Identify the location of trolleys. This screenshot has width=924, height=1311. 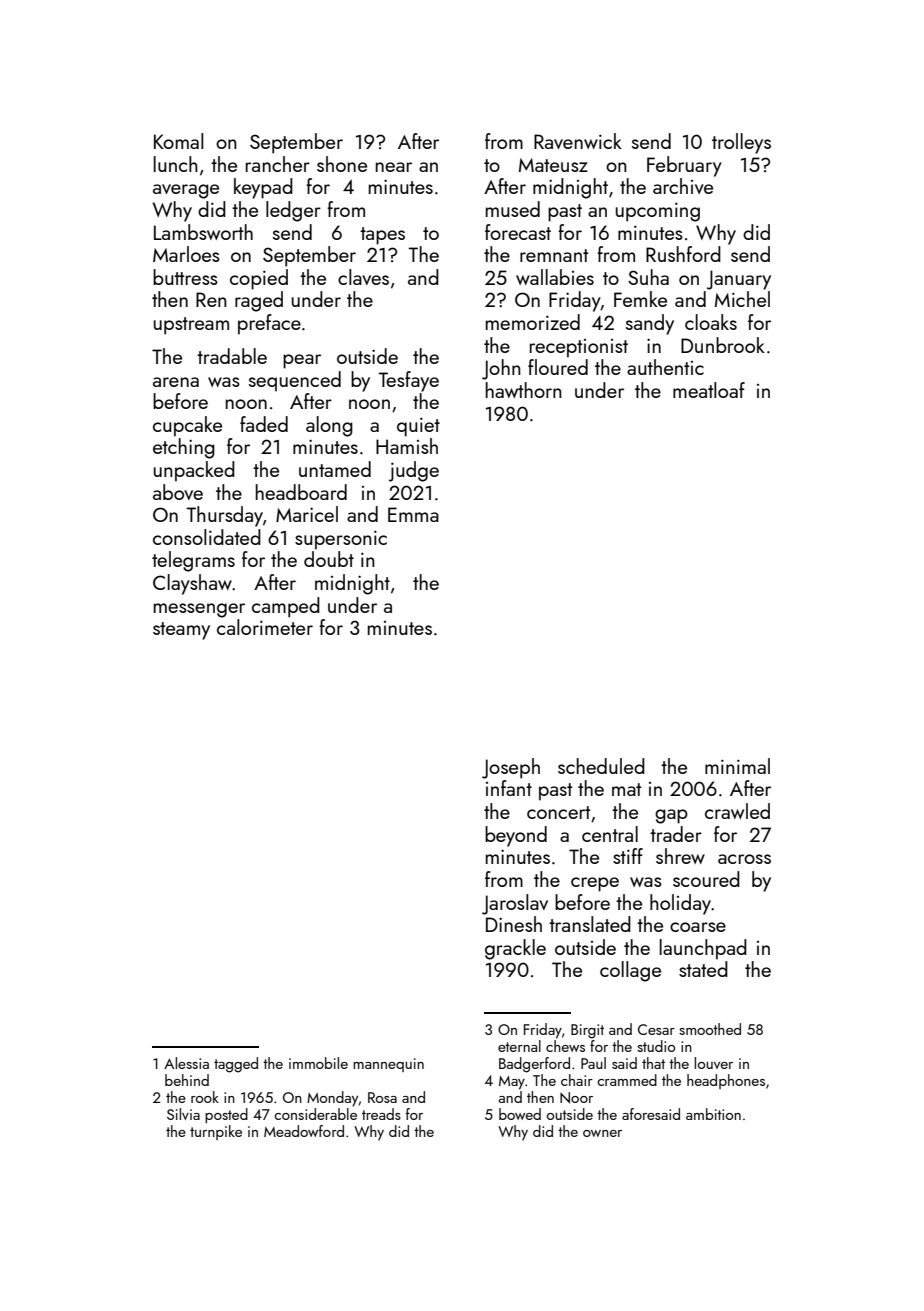
(741, 143).
